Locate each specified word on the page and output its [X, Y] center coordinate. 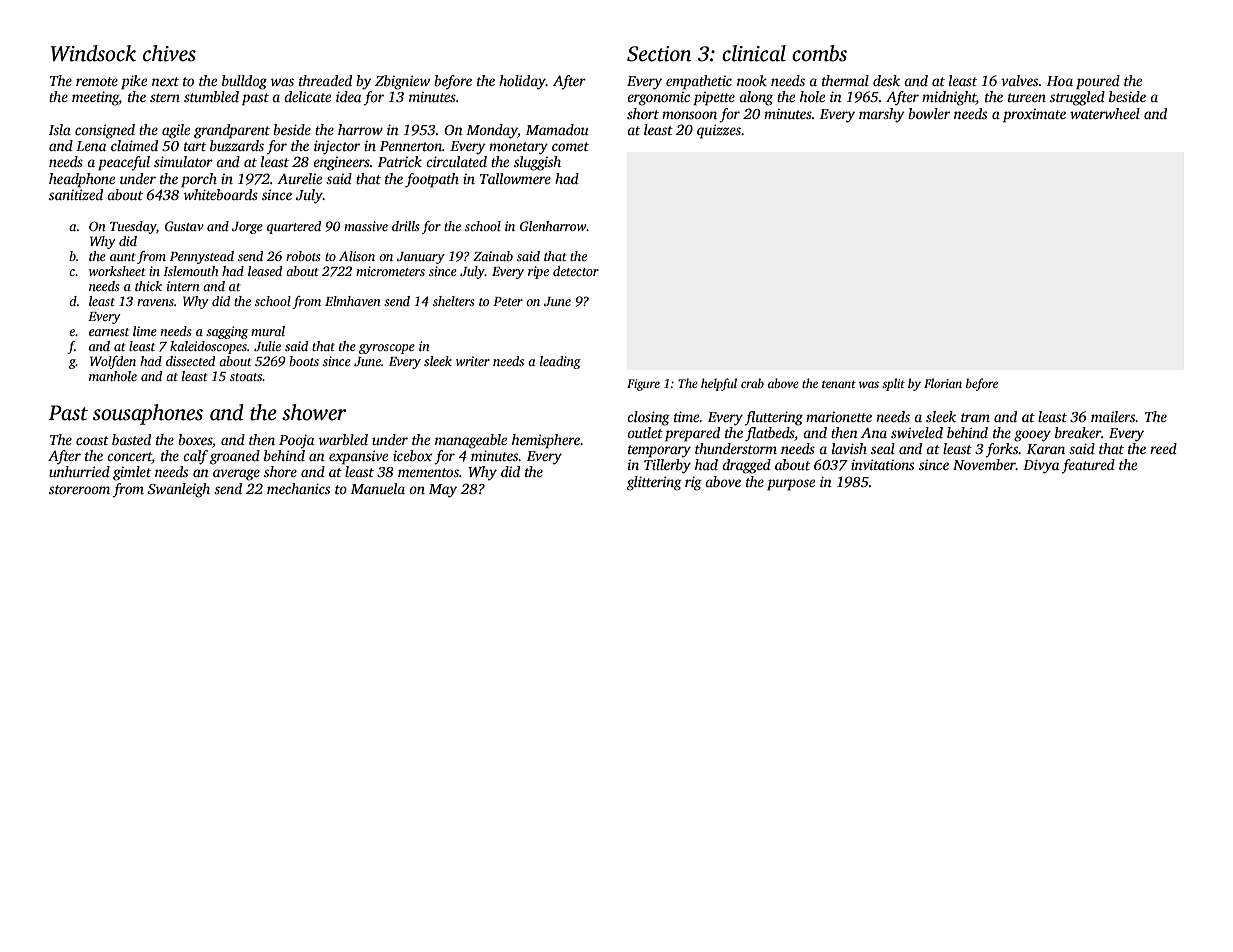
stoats [246, 377]
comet [570, 146]
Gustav [184, 226]
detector [576, 271]
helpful [719, 384]
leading [560, 362]
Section [659, 54]
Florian [943, 383]
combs [819, 53]
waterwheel [1105, 113]
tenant [839, 384]
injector [337, 147]
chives [169, 53]
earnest [109, 332]
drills [406, 226]
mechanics [298, 488]
